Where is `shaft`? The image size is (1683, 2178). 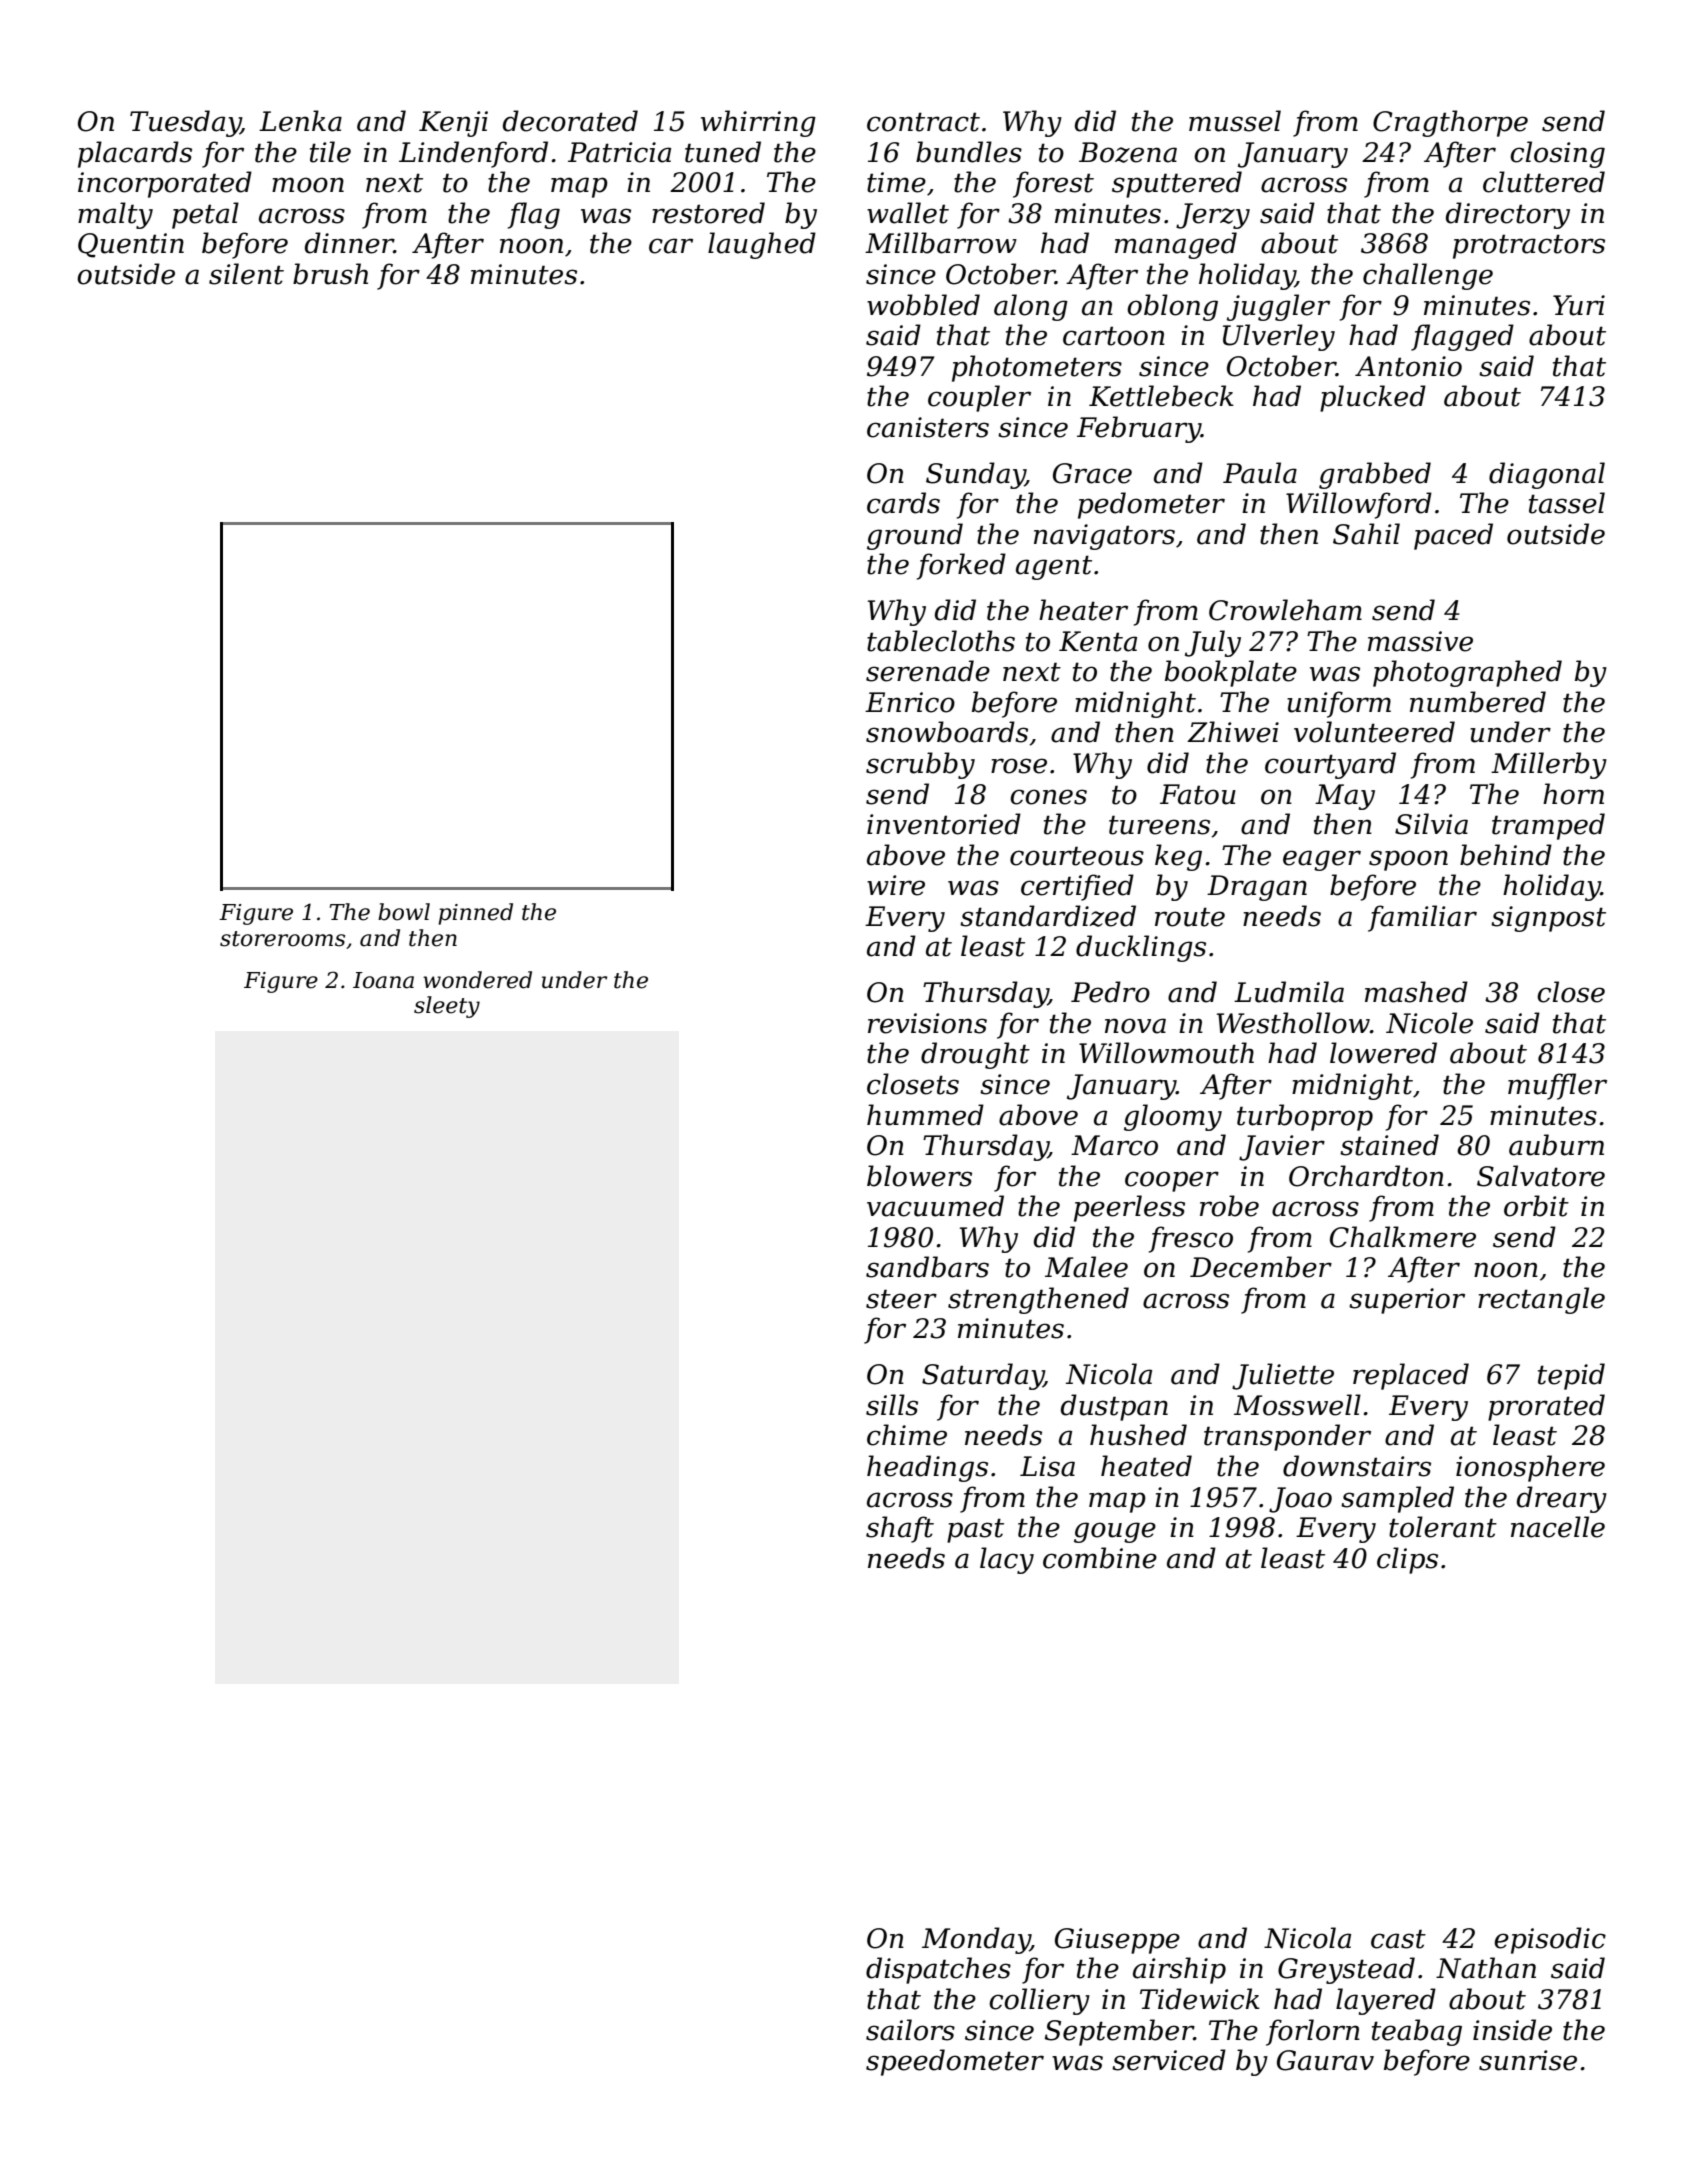 shaft is located at coordinates (900, 1529).
